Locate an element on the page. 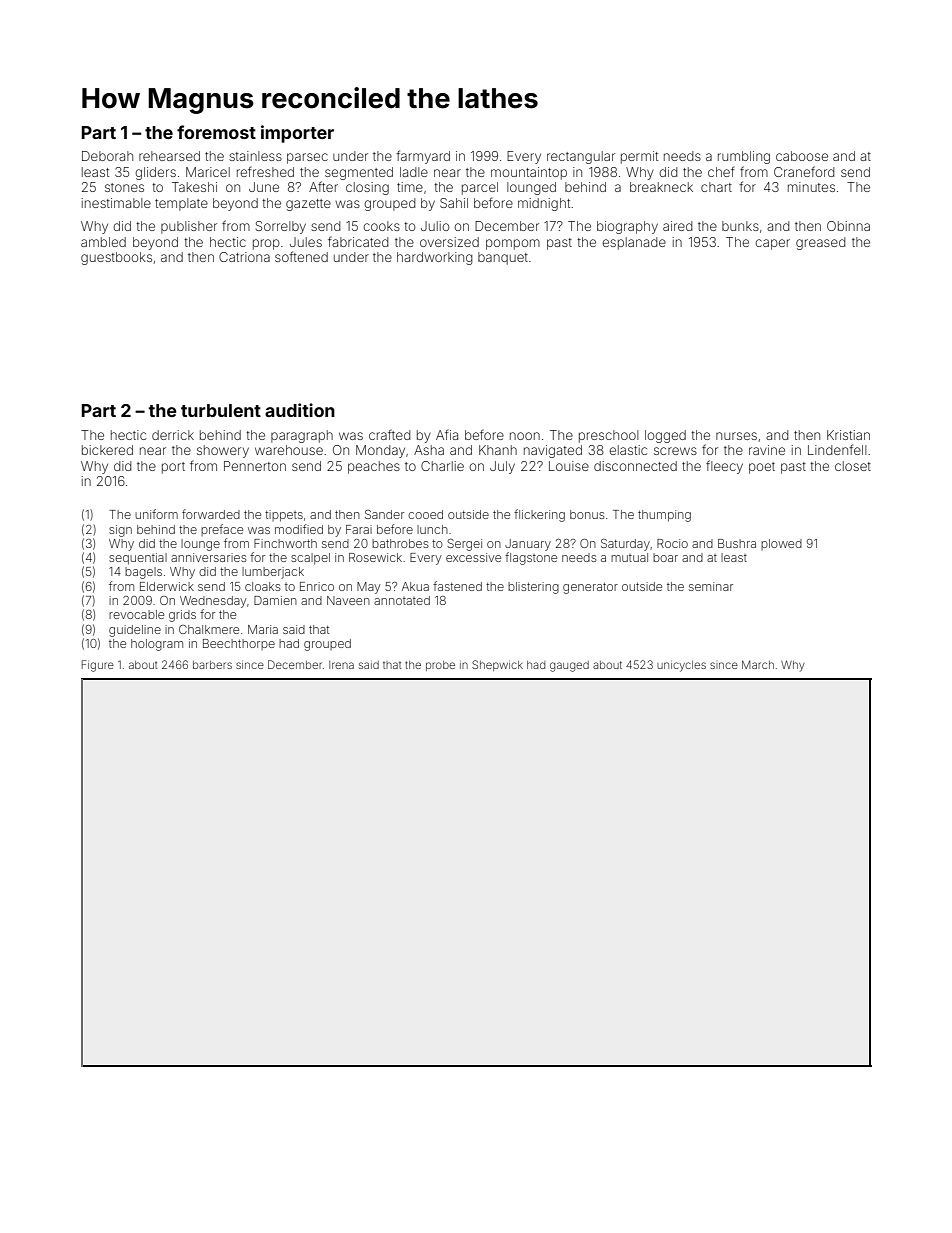 Image resolution: width=952 pixels, height=1233 pixels. closet is located at coordinates (853, 466).
